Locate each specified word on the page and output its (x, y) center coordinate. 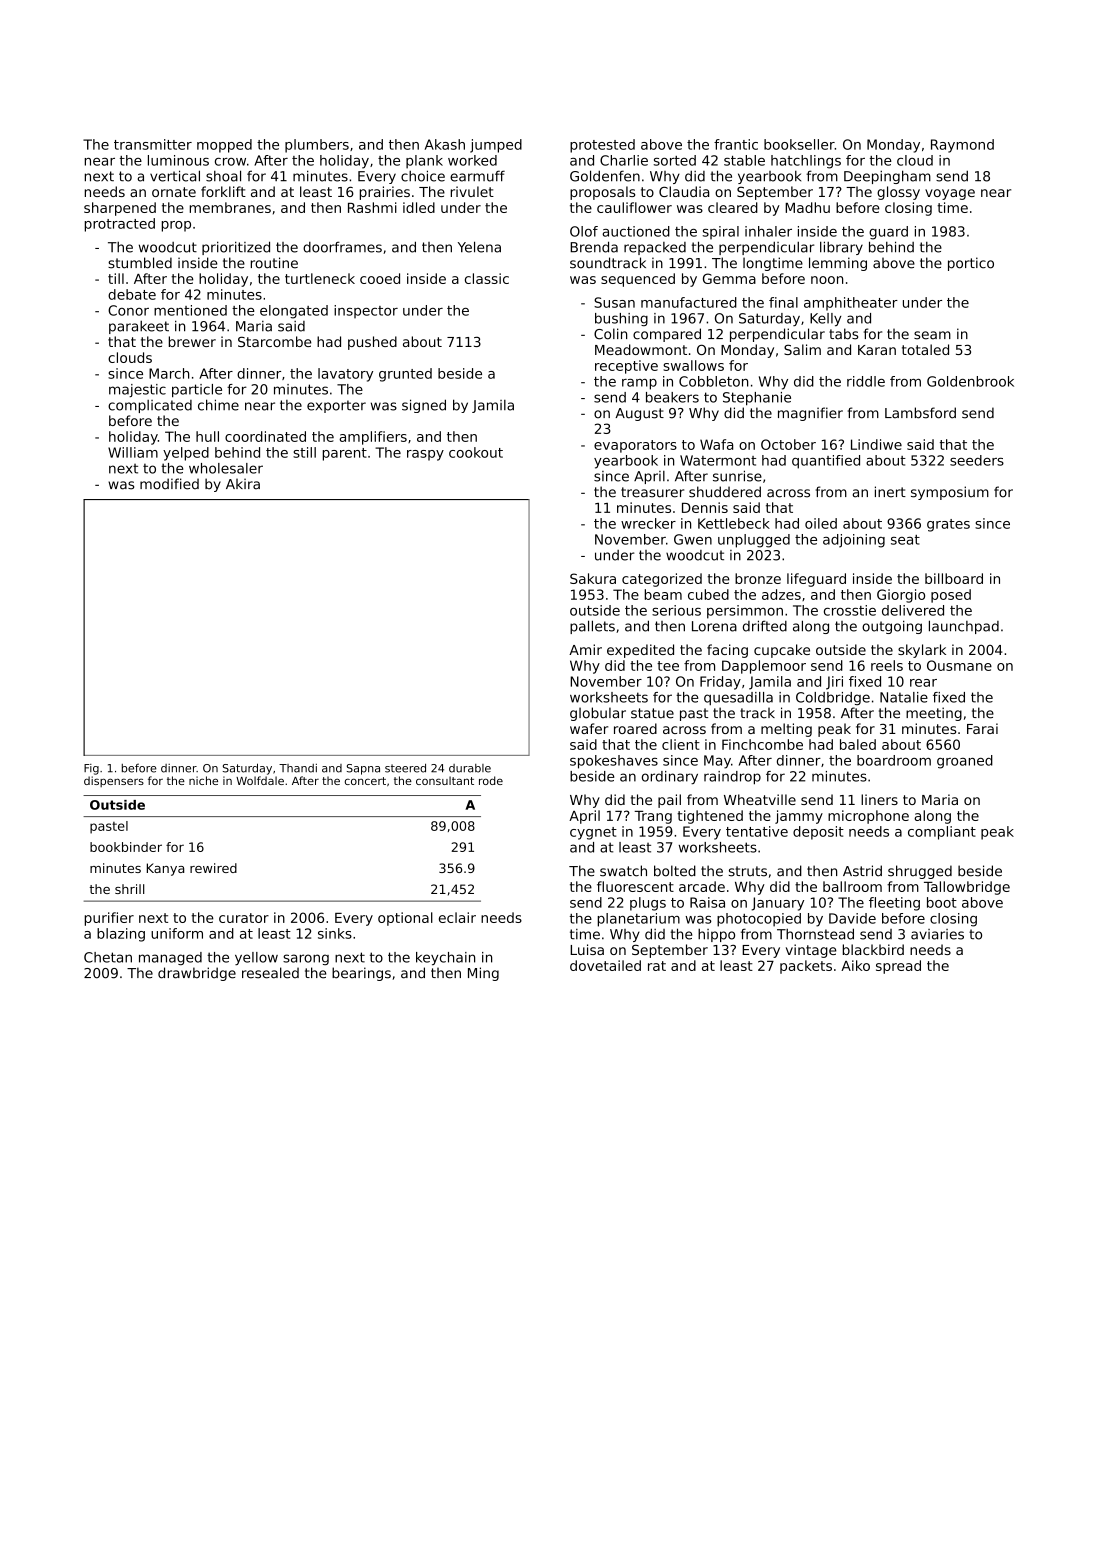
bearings (361, 974)
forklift (223, 191)
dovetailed (605, 965)
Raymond (962, 146)
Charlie (624, 160)
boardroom (894, 760)
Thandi (298, 768)
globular (598, 714)
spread (898, 967)
